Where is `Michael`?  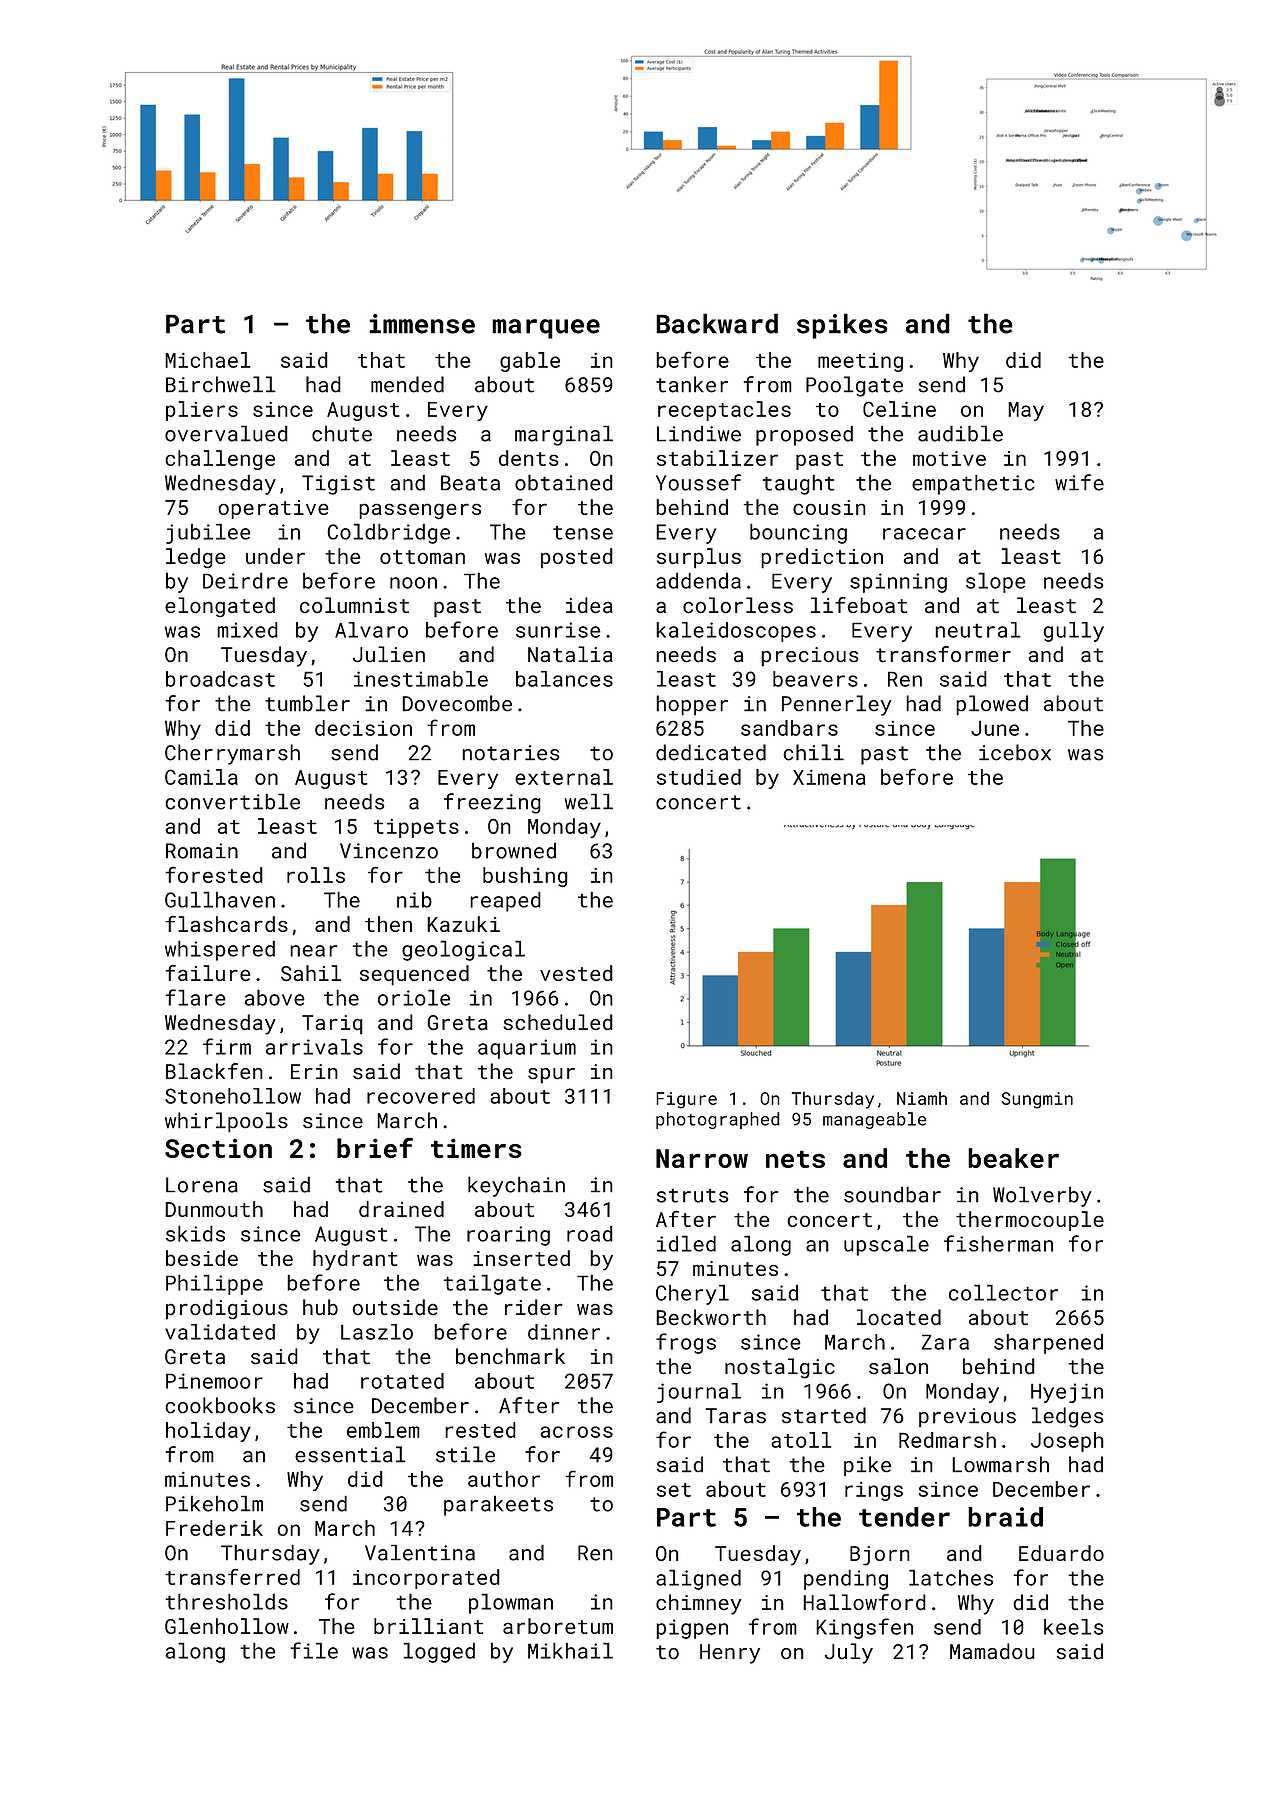 Michael is located at coordinates (208, 360).
